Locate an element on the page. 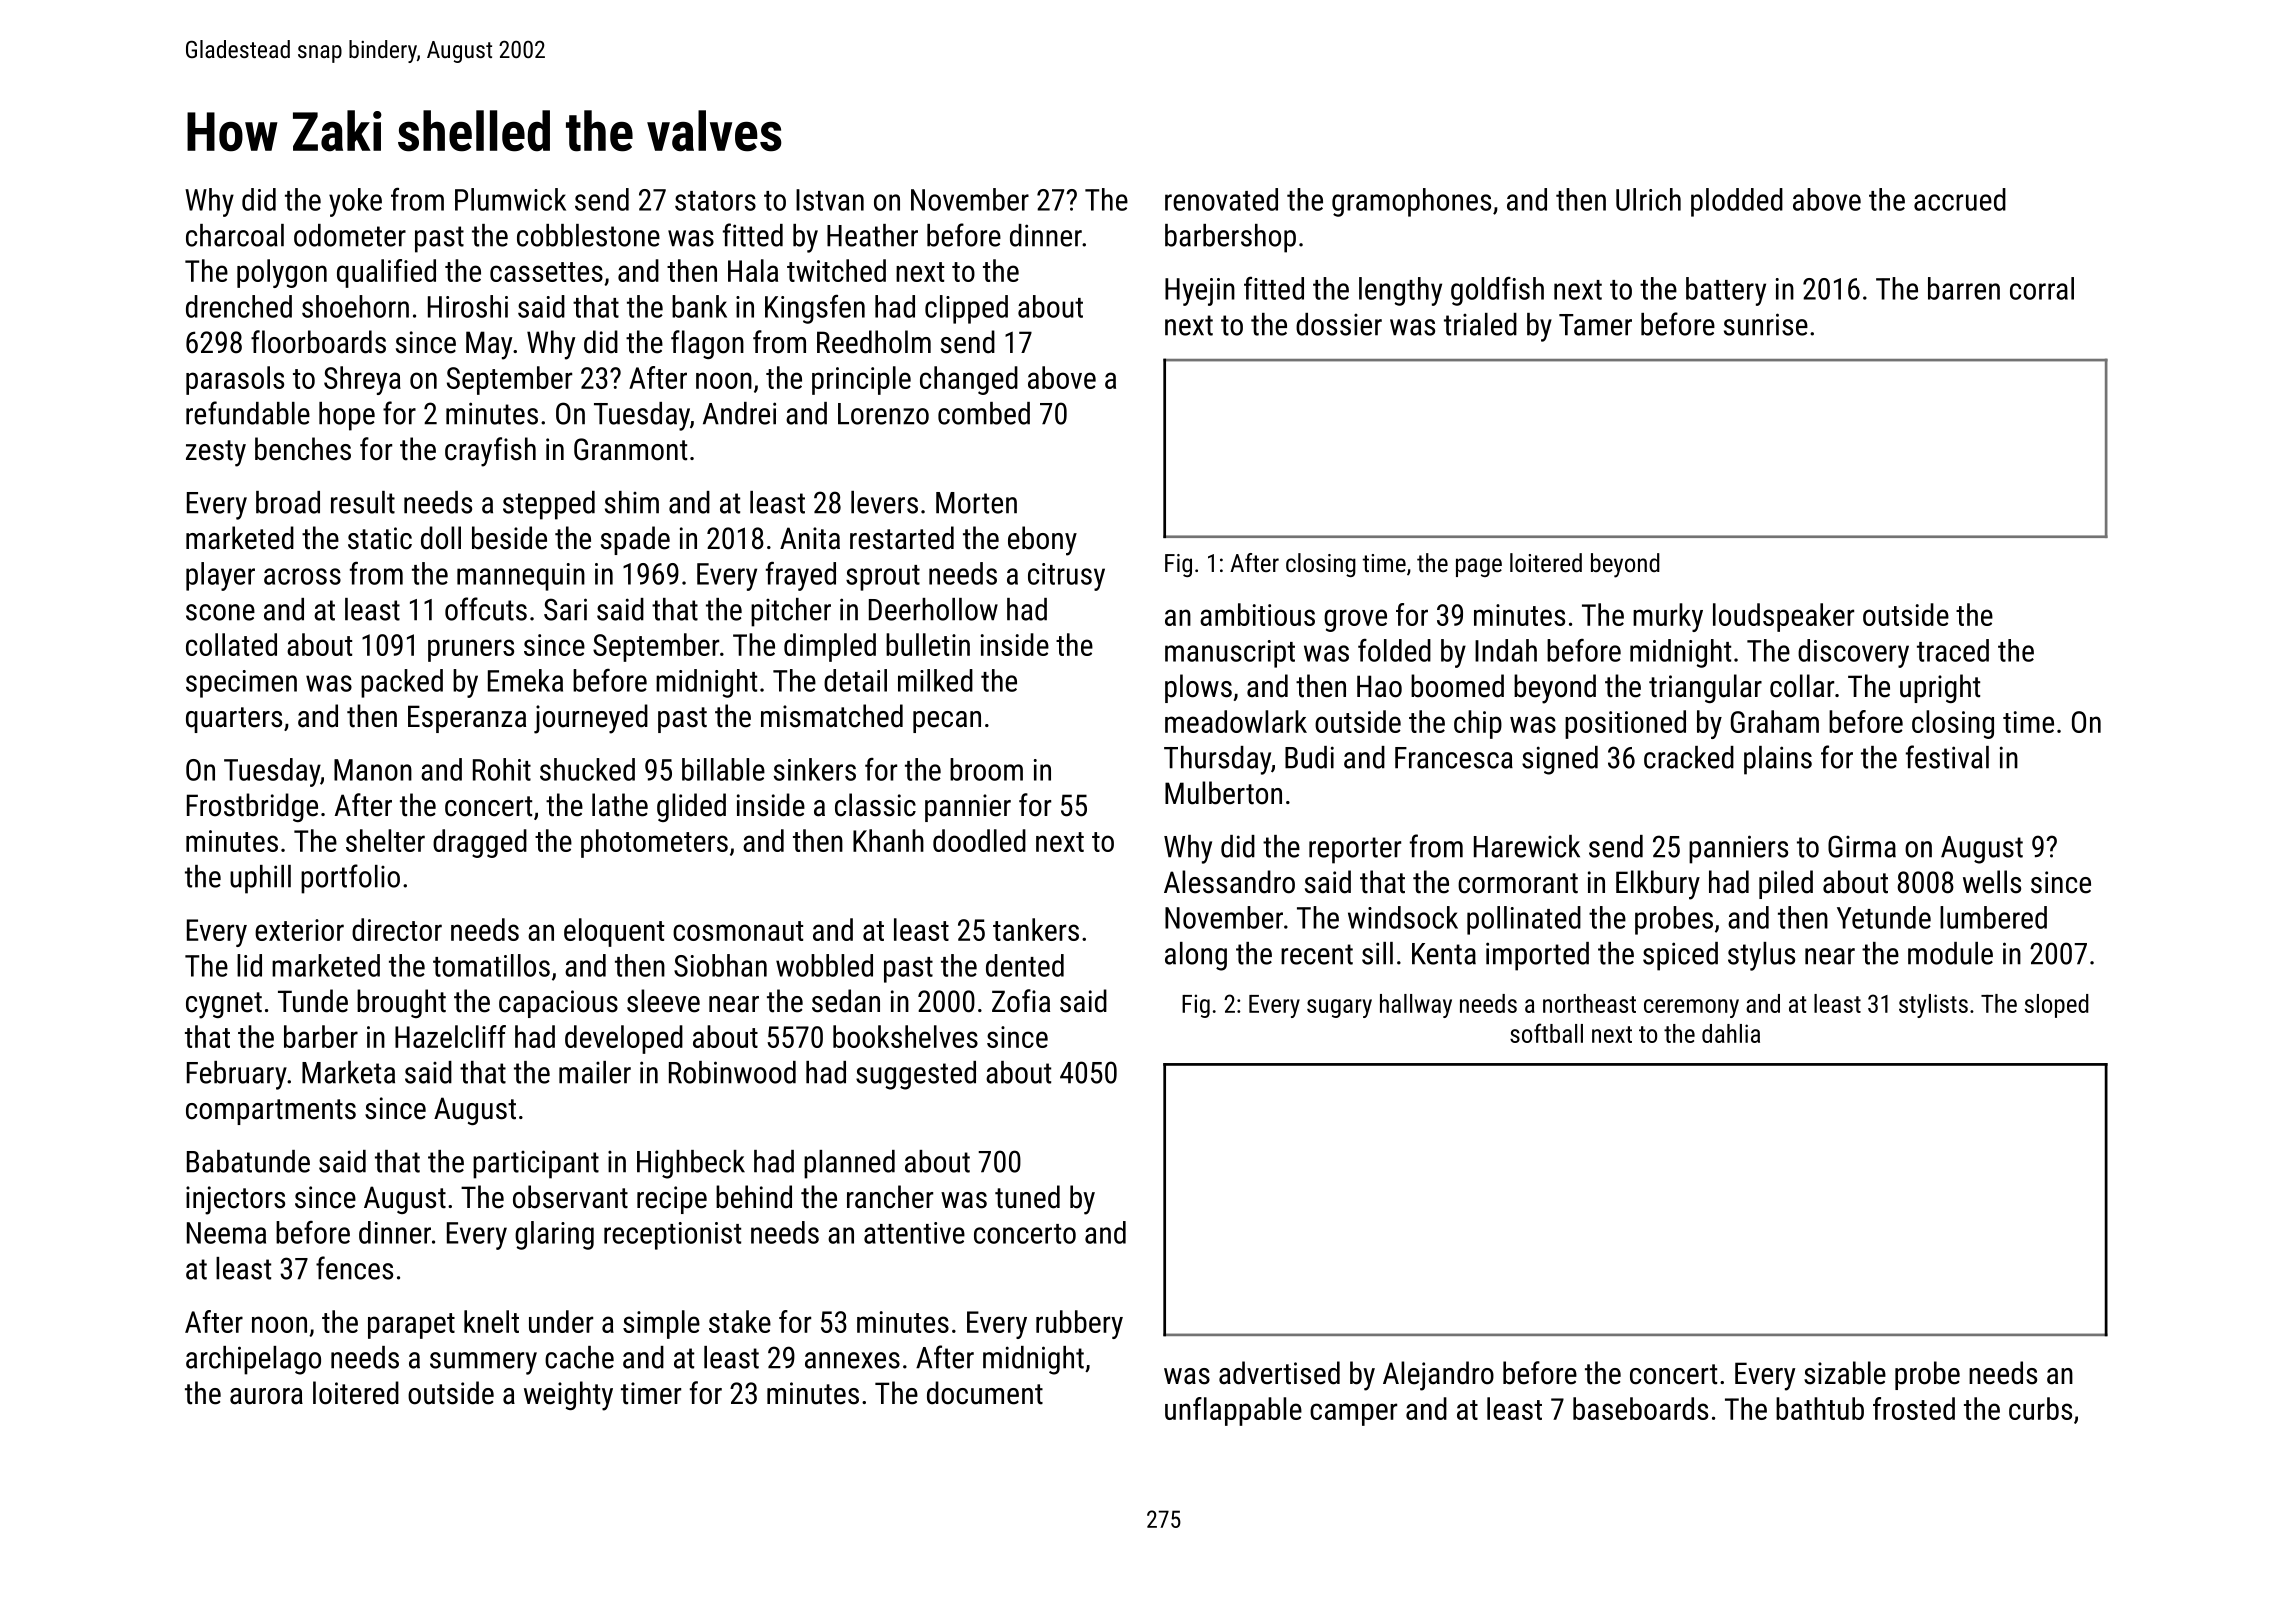 The image size is (2292, 1620). unflappable is located at coordinates (1233, 1411).
